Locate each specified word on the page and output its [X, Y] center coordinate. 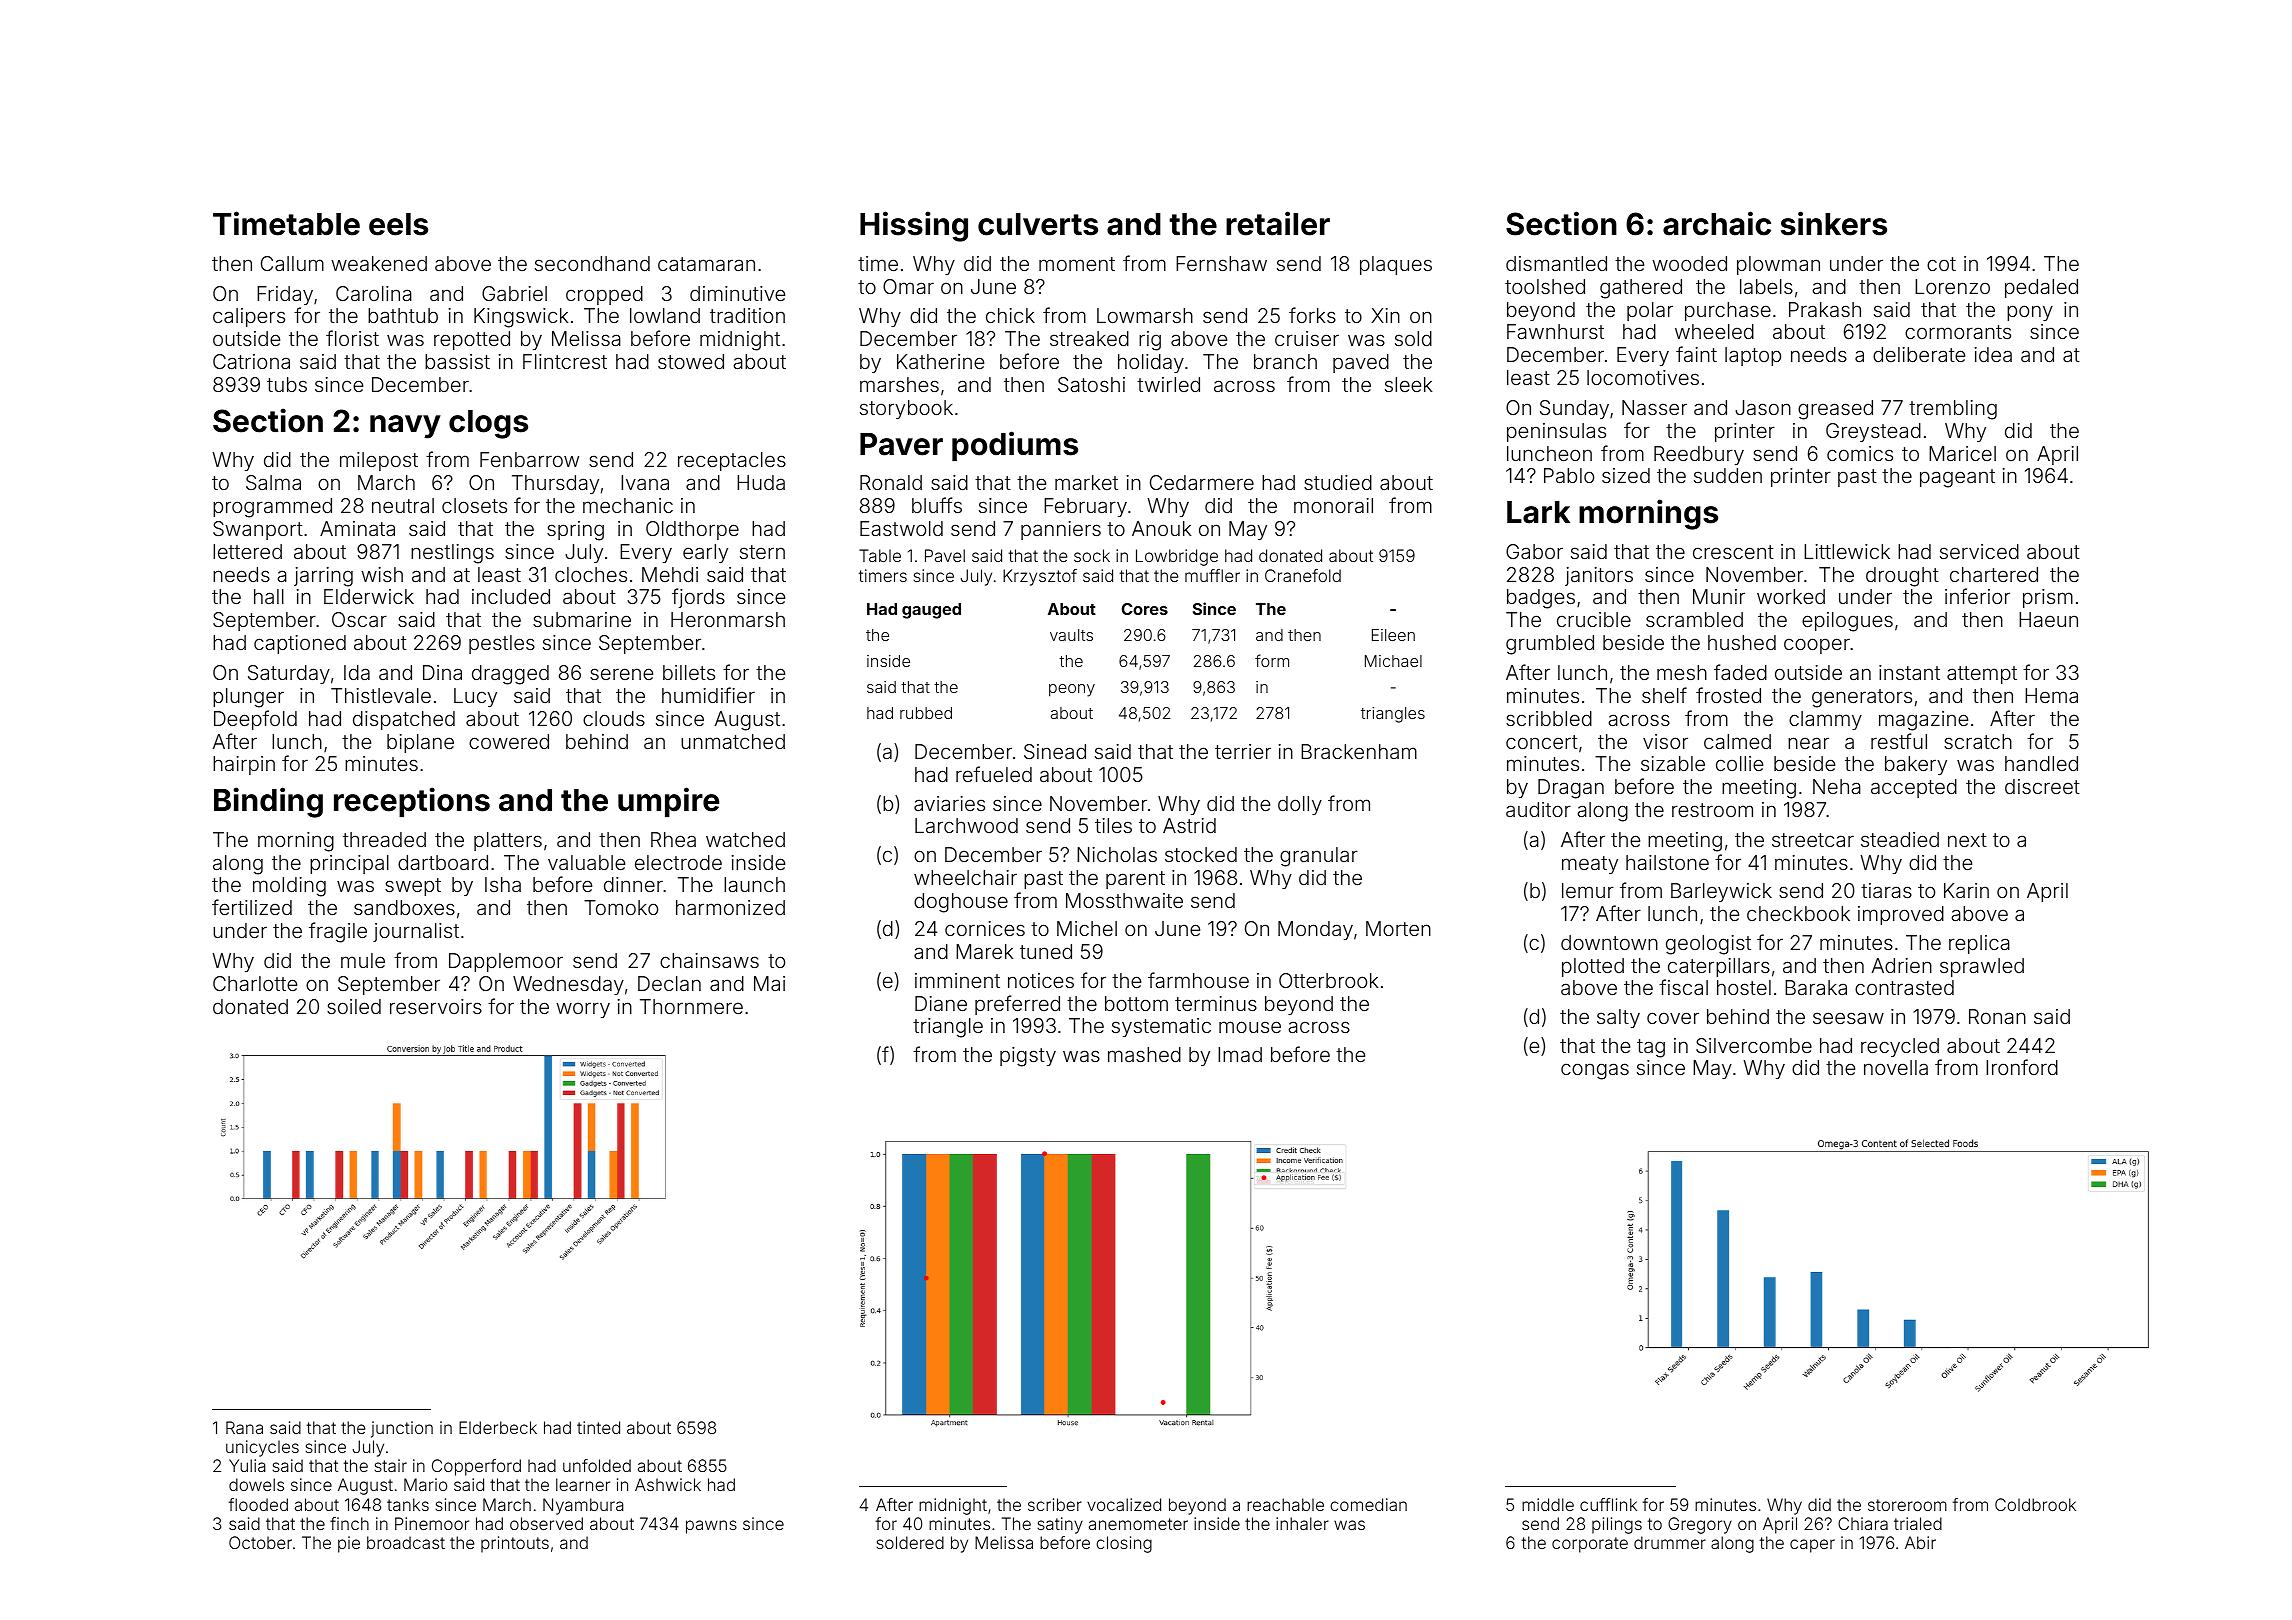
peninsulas [1556, 432]
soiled [354, 1006]
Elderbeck [498, 1427]
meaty [1590, 865]
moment [1077, 264]
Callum [292, 263]
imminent [957, 980]
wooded [1689, 263]
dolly [1300, 805]
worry [583, 1010]
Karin [1966, 890]
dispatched [404, 720]
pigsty [1028, 1057]
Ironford [2022, 1067]
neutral [403, 505]
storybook [906, 409]
